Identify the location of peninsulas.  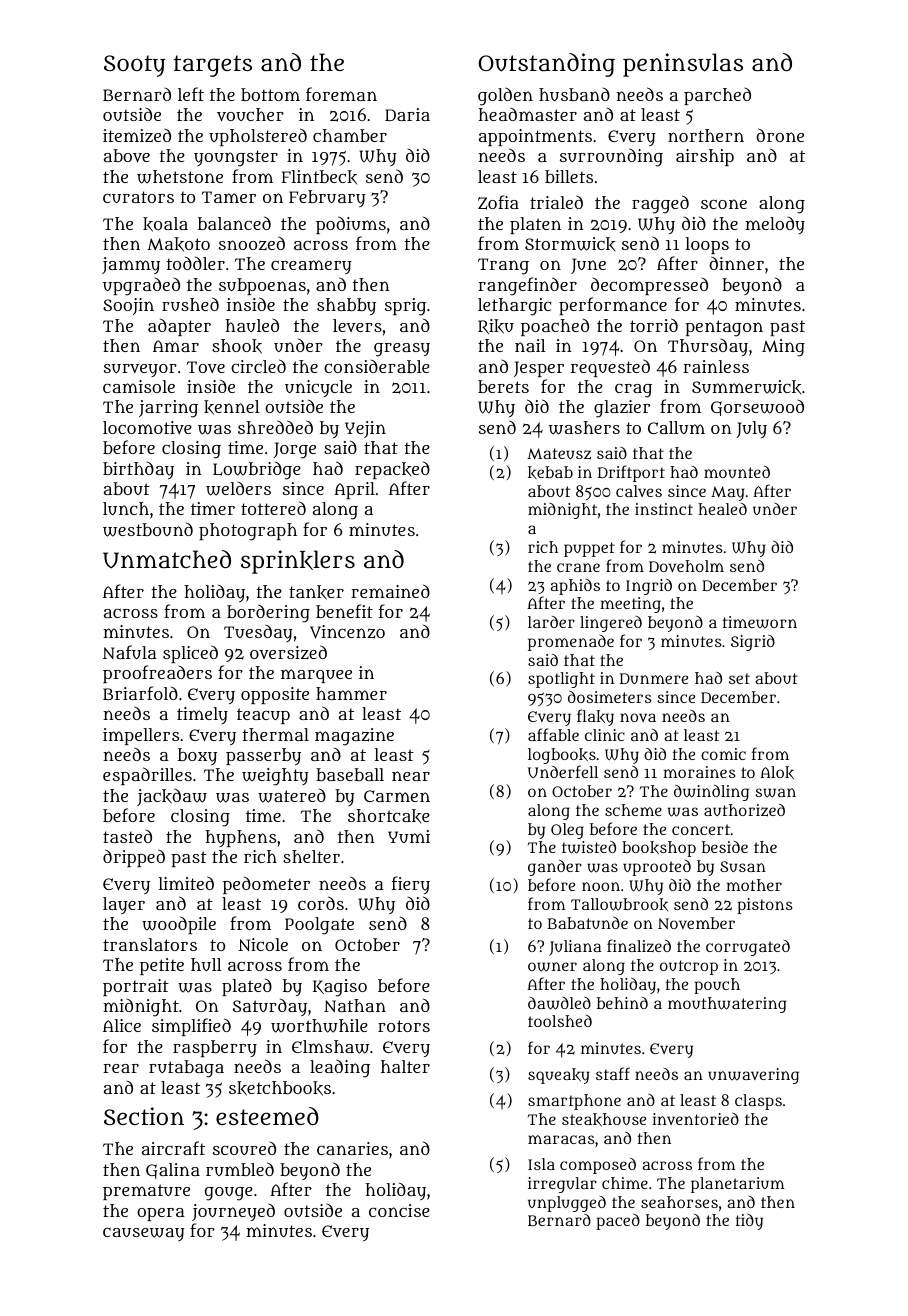
(683, 65).
